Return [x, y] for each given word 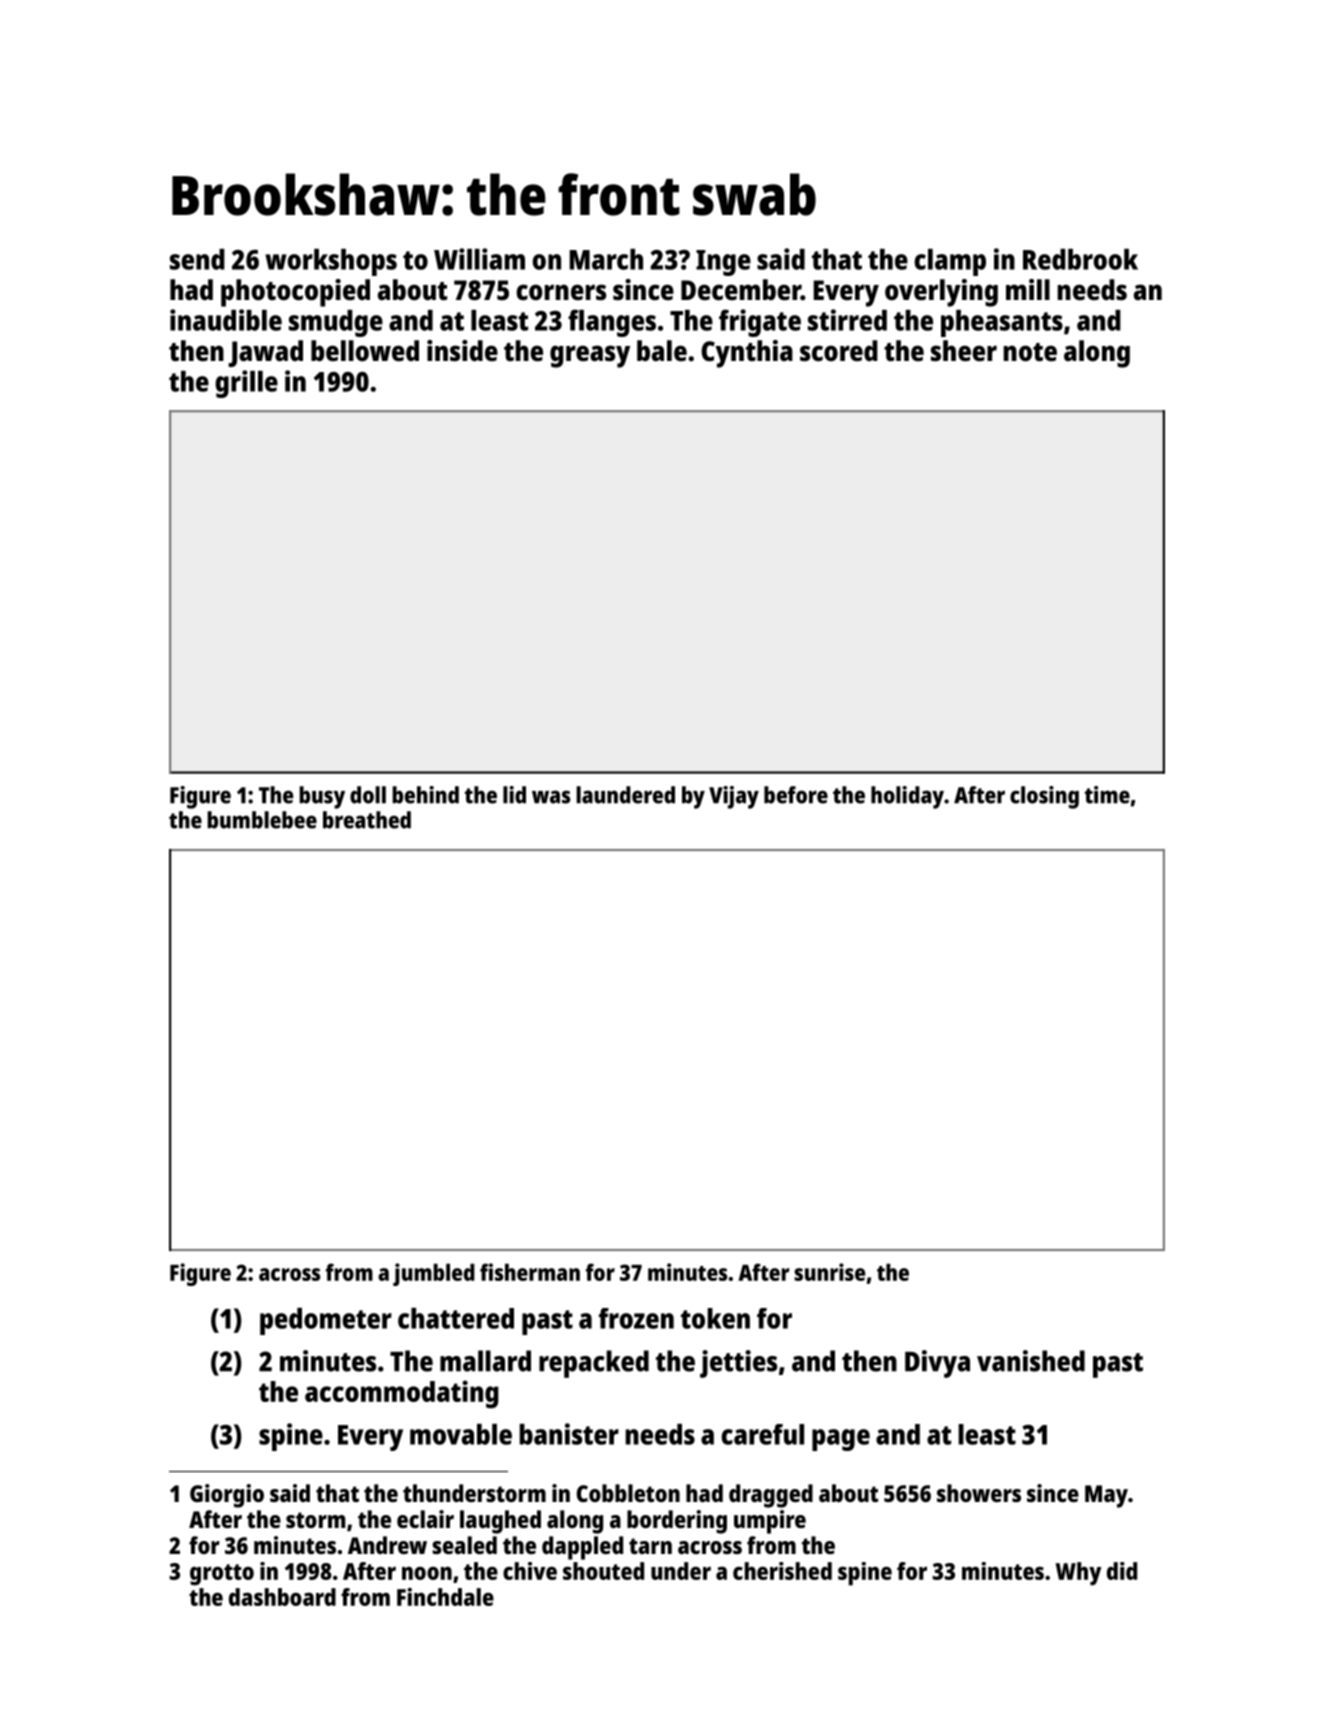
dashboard [282, 1597]
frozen [636, 1318]
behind [425, 795]
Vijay [734, 797]
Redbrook [1080, 259]
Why [1078, 1574]
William [479, 259]
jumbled [434, 1274]
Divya [937, 1364]
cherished [782, 1571]
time [1107, 795]
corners [561, 292]
